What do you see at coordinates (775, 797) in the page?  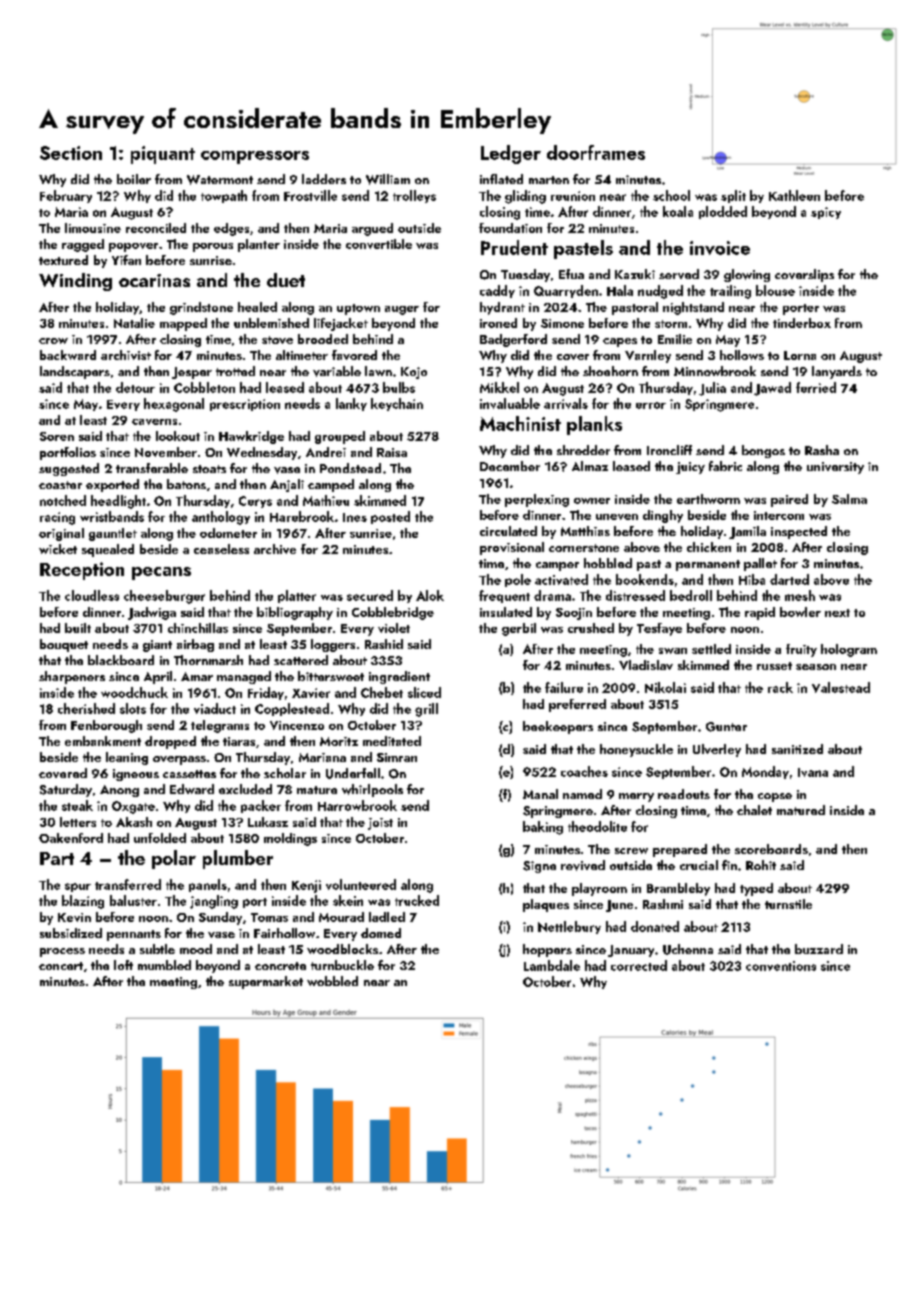 I see `copse` at bounding box center [775, 797].
